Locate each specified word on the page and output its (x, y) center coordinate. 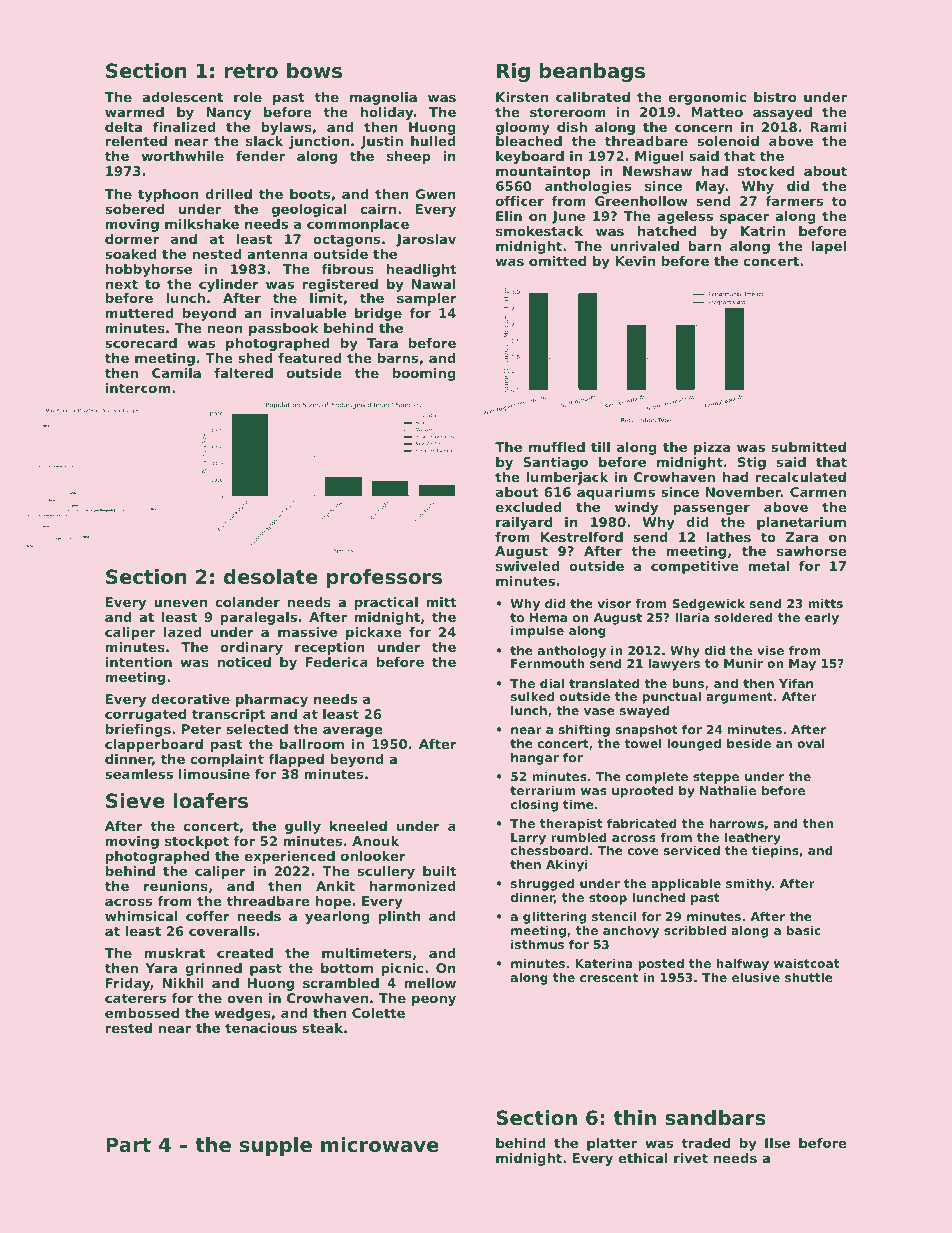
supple (276, 1146)
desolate (271, 577)
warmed (134, 112)
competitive (695, 567)
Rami (828, 127)
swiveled (528, 566)
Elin (509, 216)
